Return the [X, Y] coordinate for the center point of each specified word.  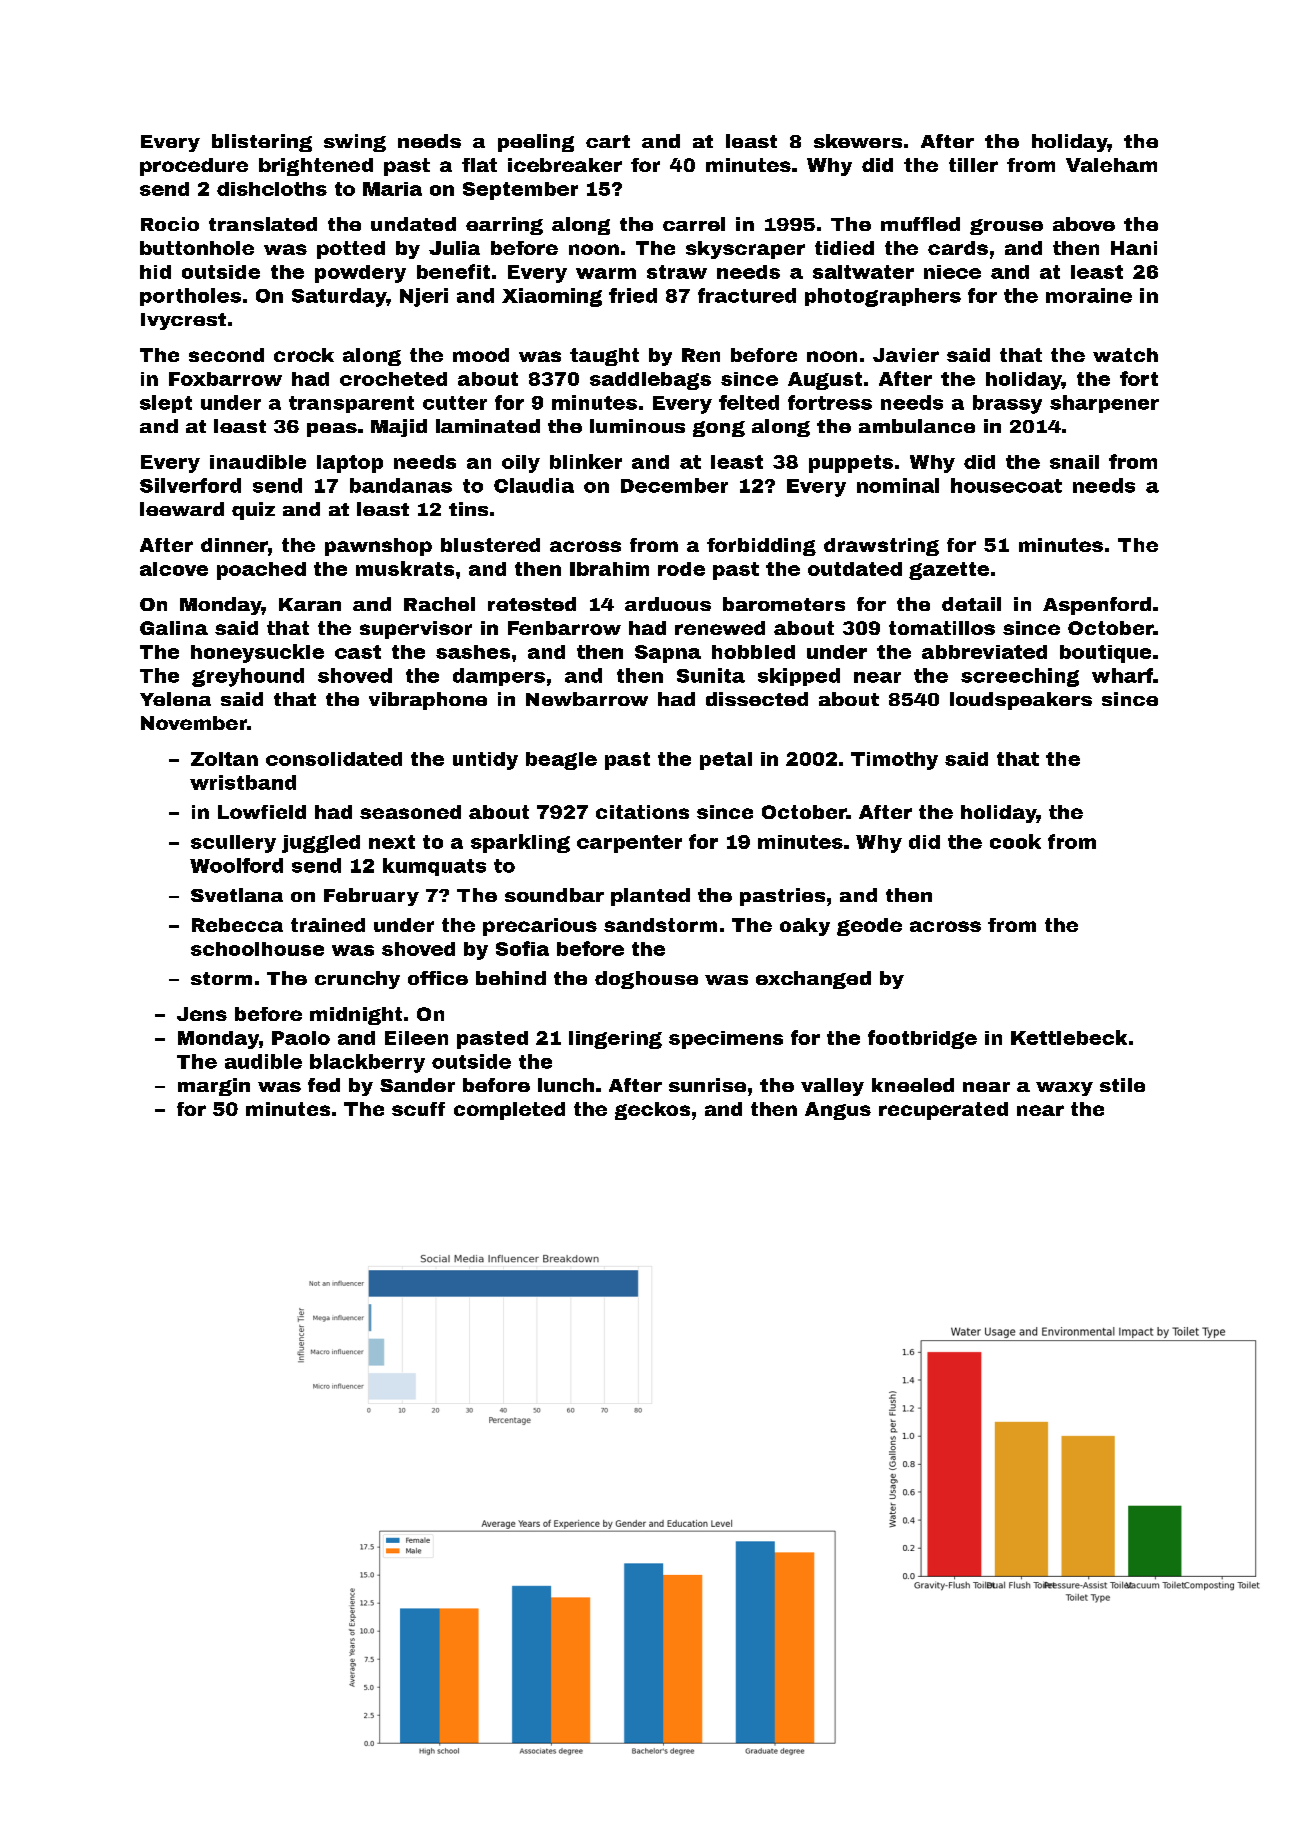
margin [214, 1087]
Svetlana [237, 895]
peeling [536, 143]
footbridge [922, 1039]
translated [263, 224]
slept [166, 404]
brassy [1007, 404]
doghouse [646, 980]
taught [604, 357]
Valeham [1111, 165]
